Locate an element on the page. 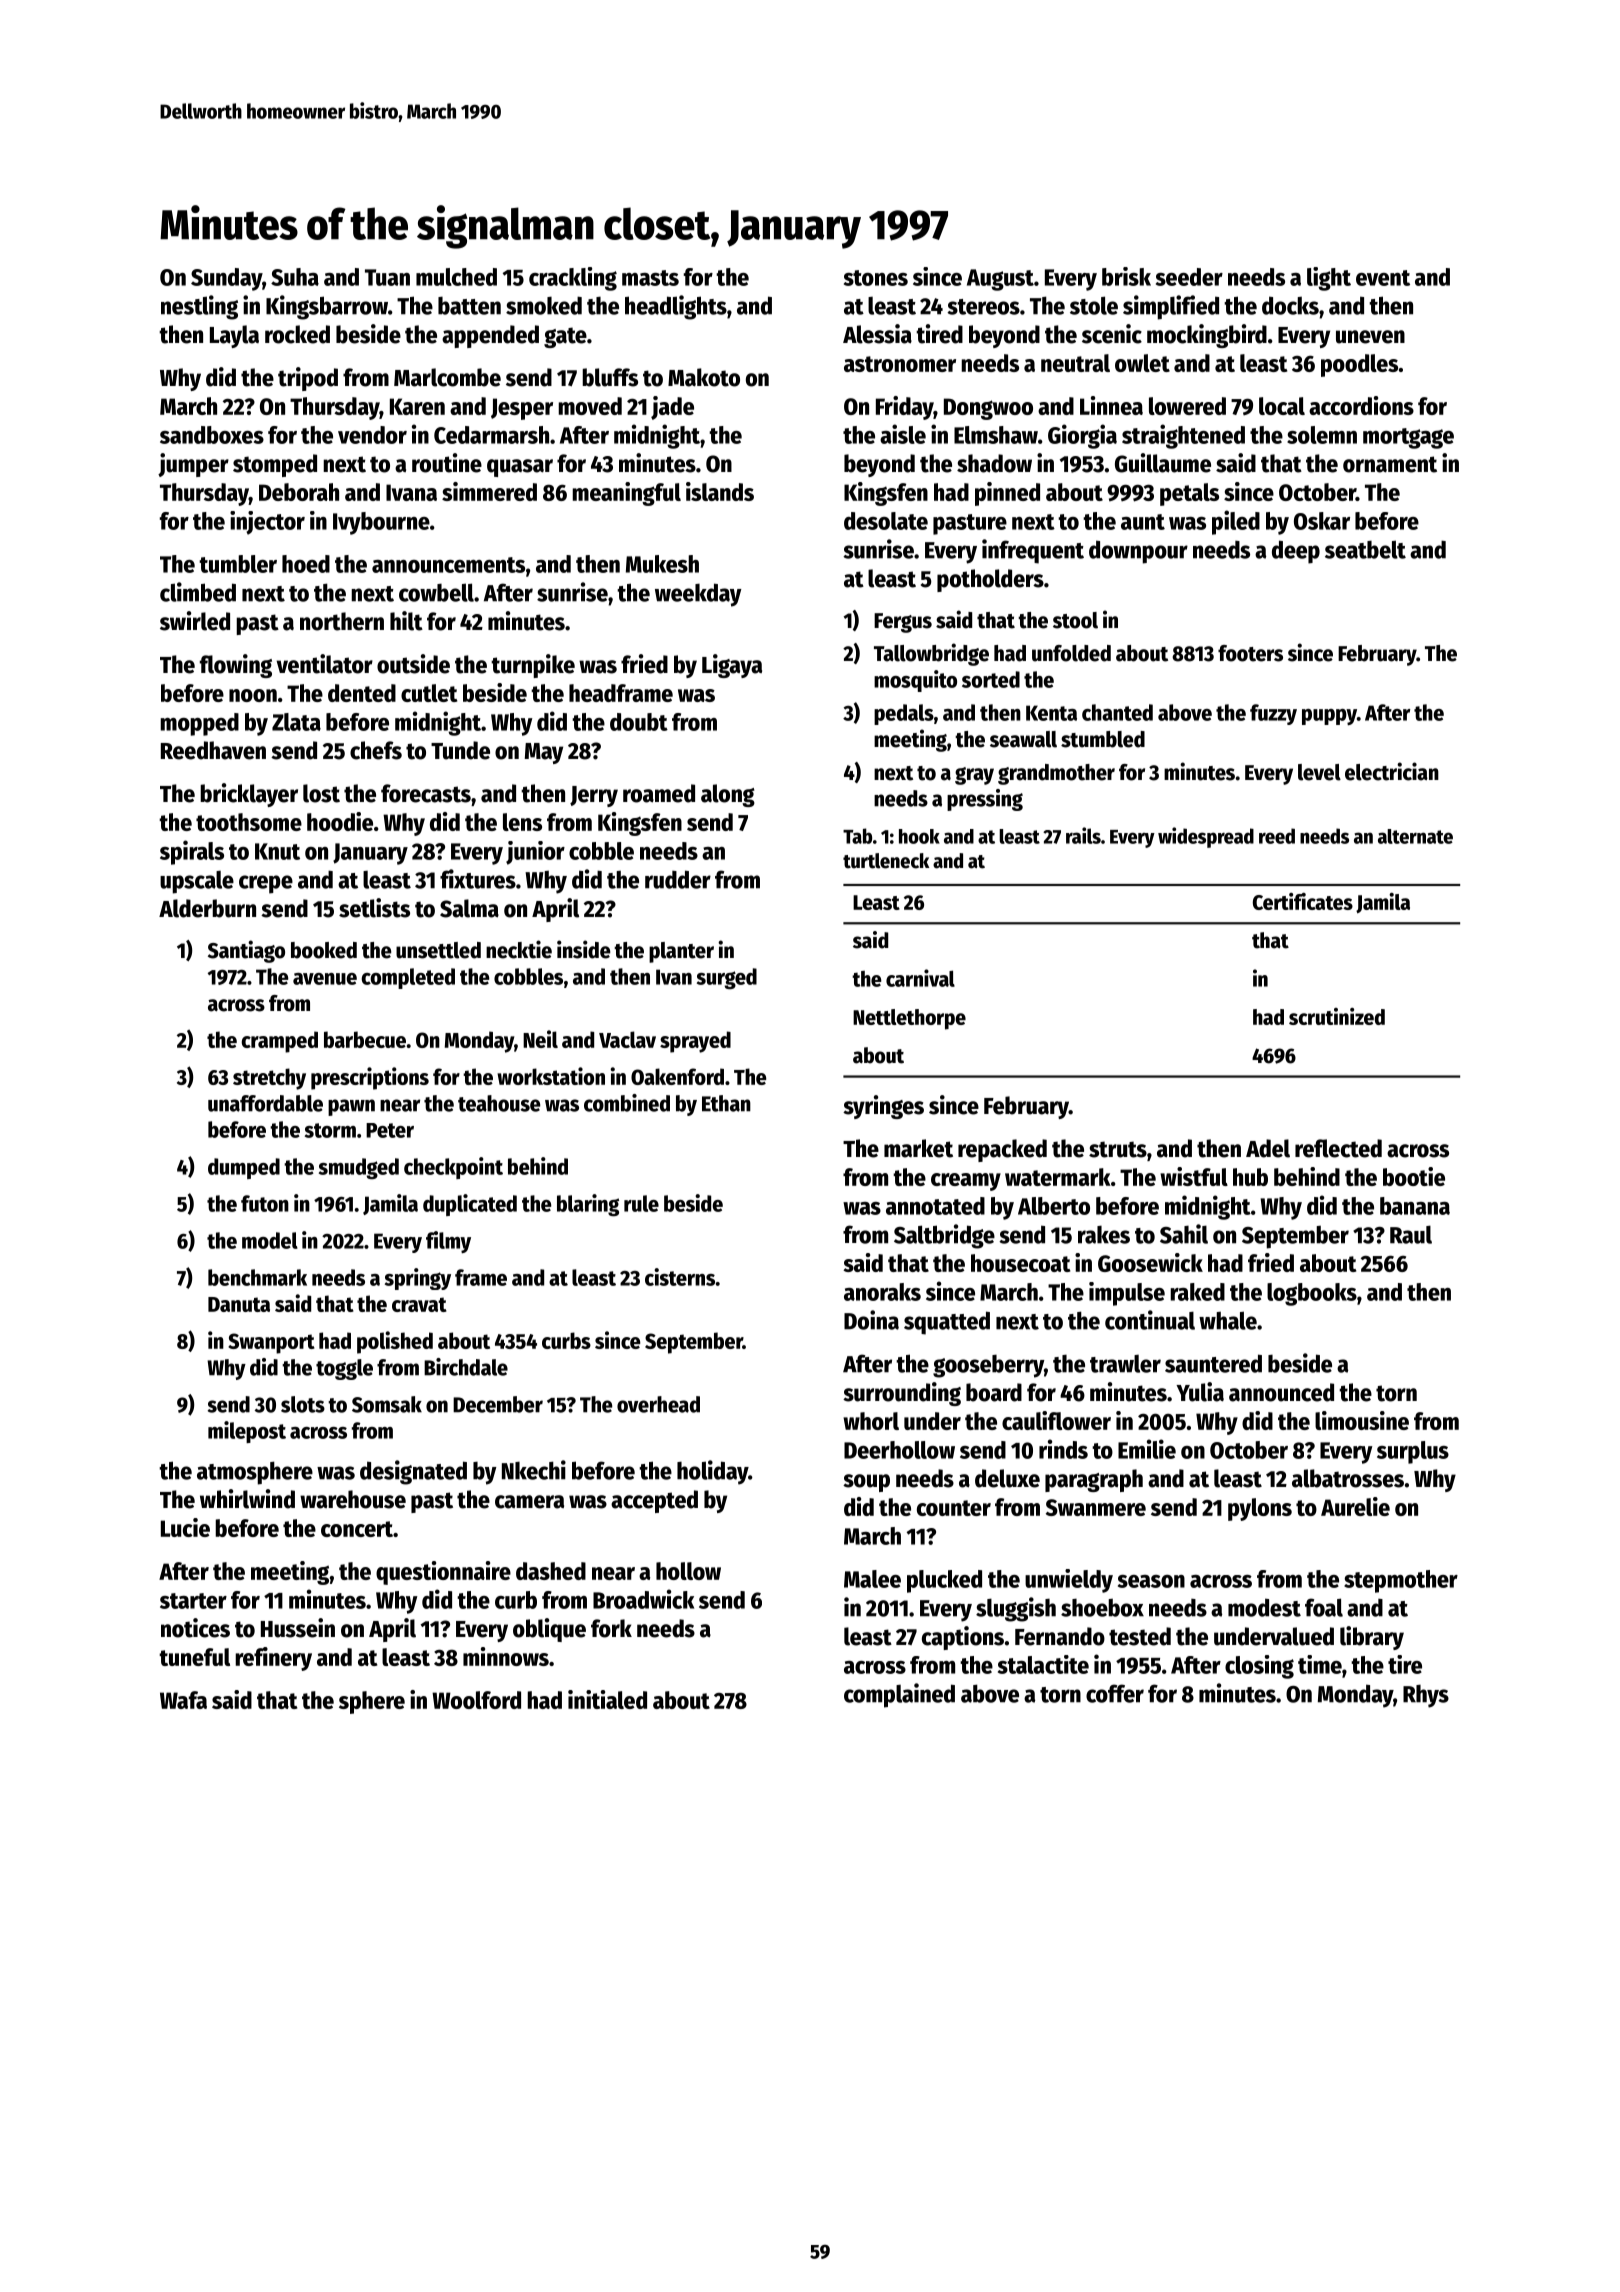  Salma is located at coordinates (469, 908).
